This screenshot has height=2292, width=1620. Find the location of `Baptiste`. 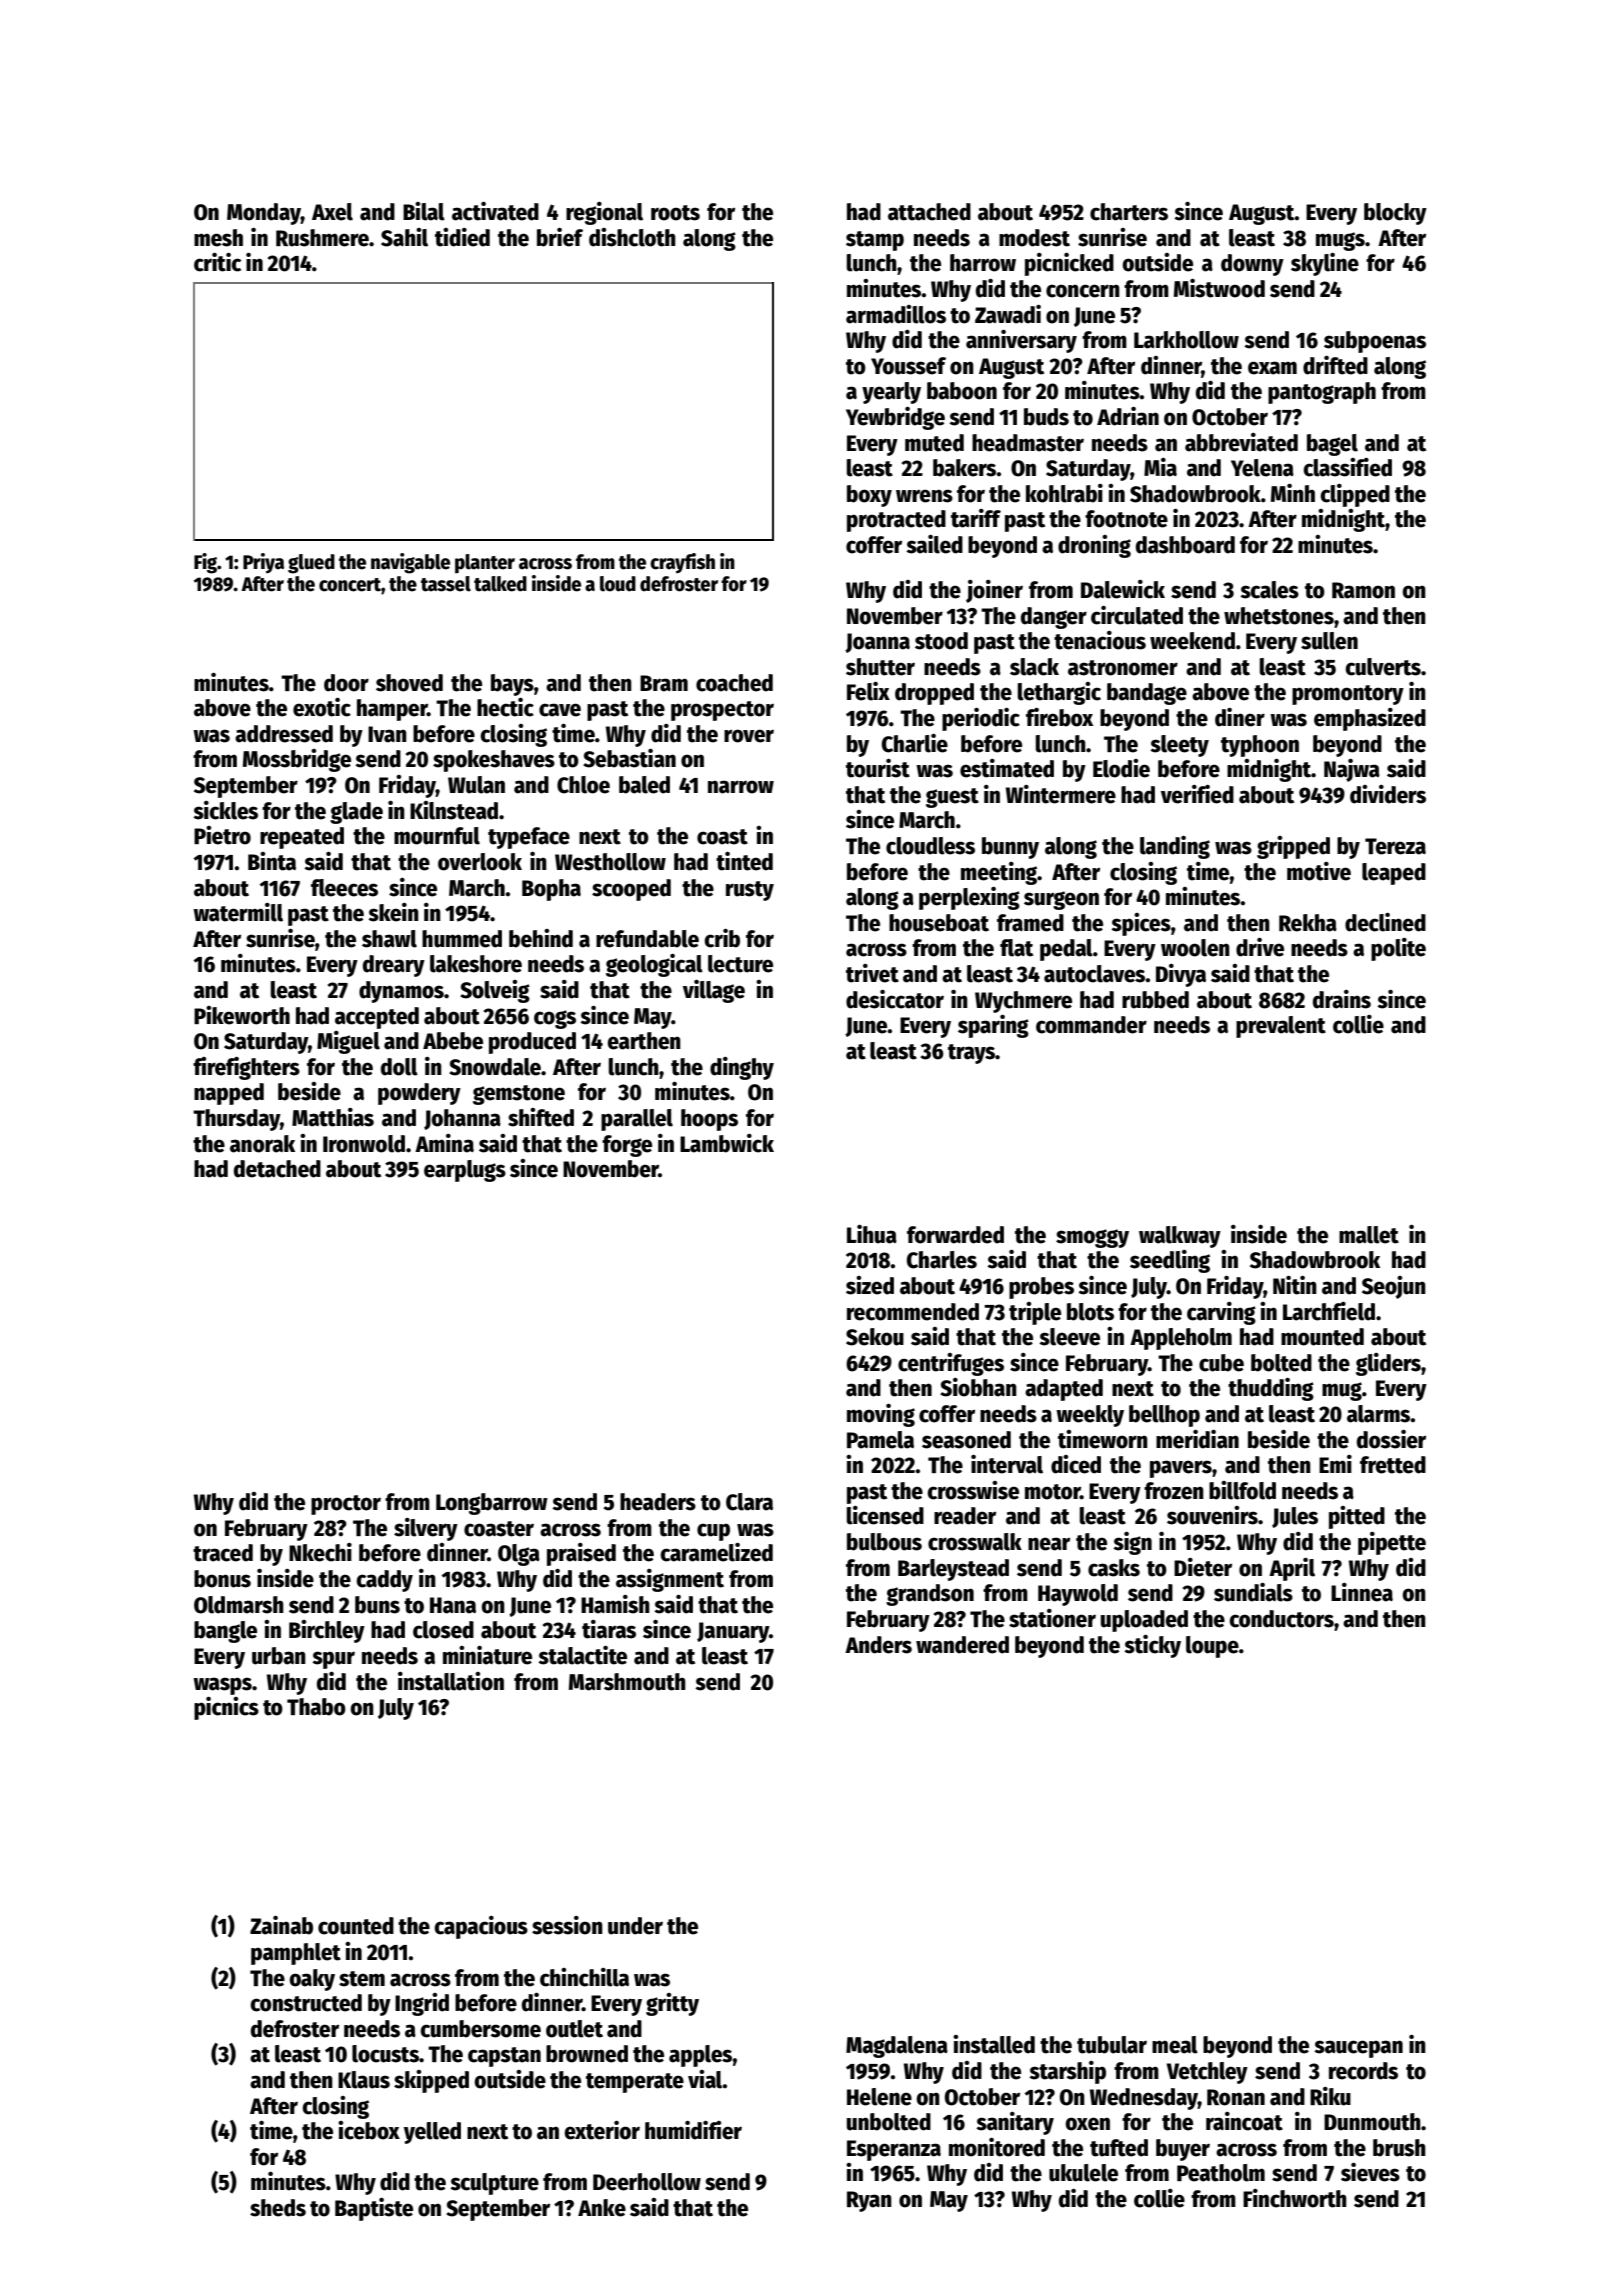

Baptiste is located at coordinates (374, 2209).
